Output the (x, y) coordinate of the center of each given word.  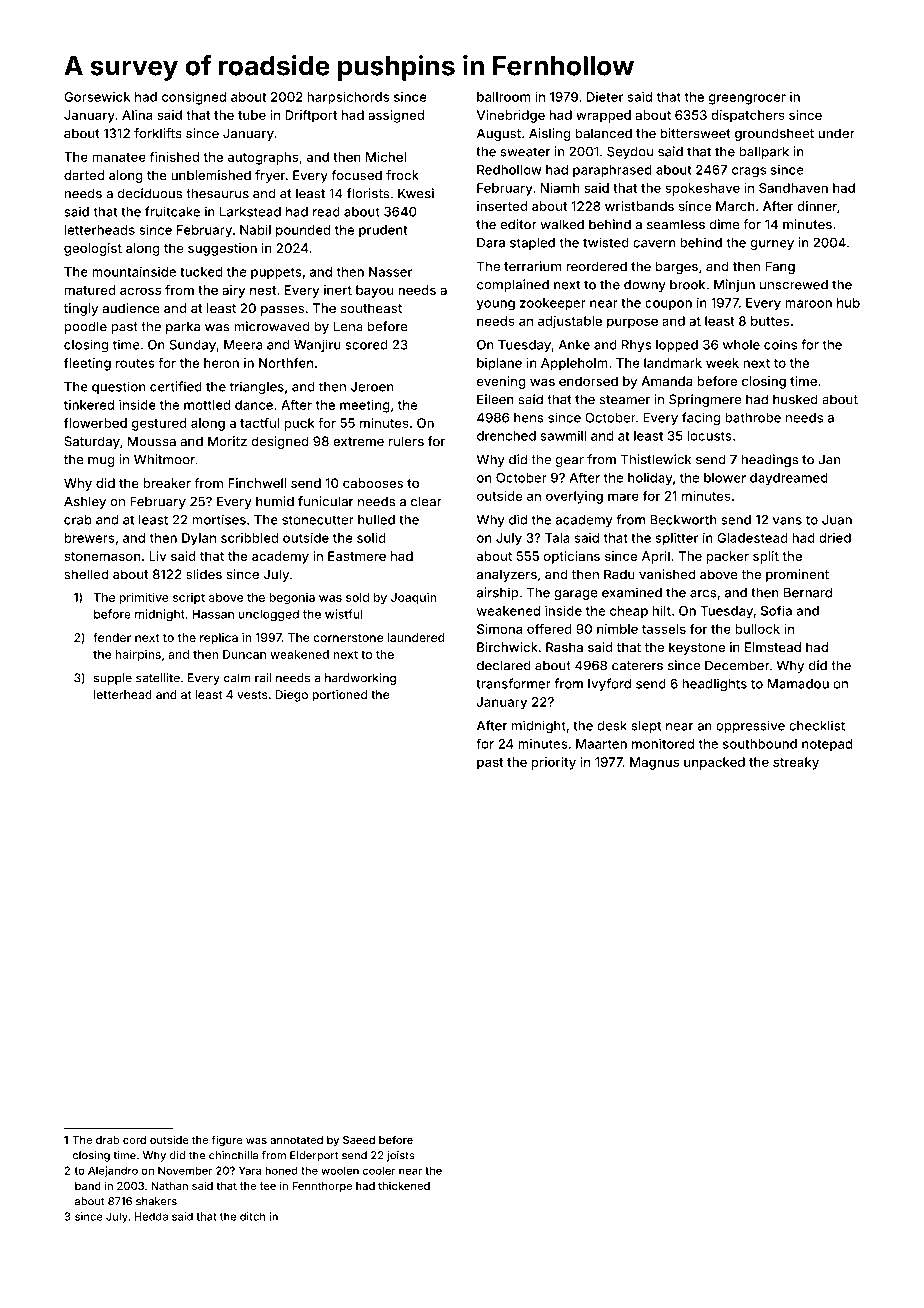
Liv (157, 556)
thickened (404, 1185)
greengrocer (747, 99)
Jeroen (372, 387)
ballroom (504, 97)
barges (677, 267)
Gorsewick (97, 97)
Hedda (151, 1216)
